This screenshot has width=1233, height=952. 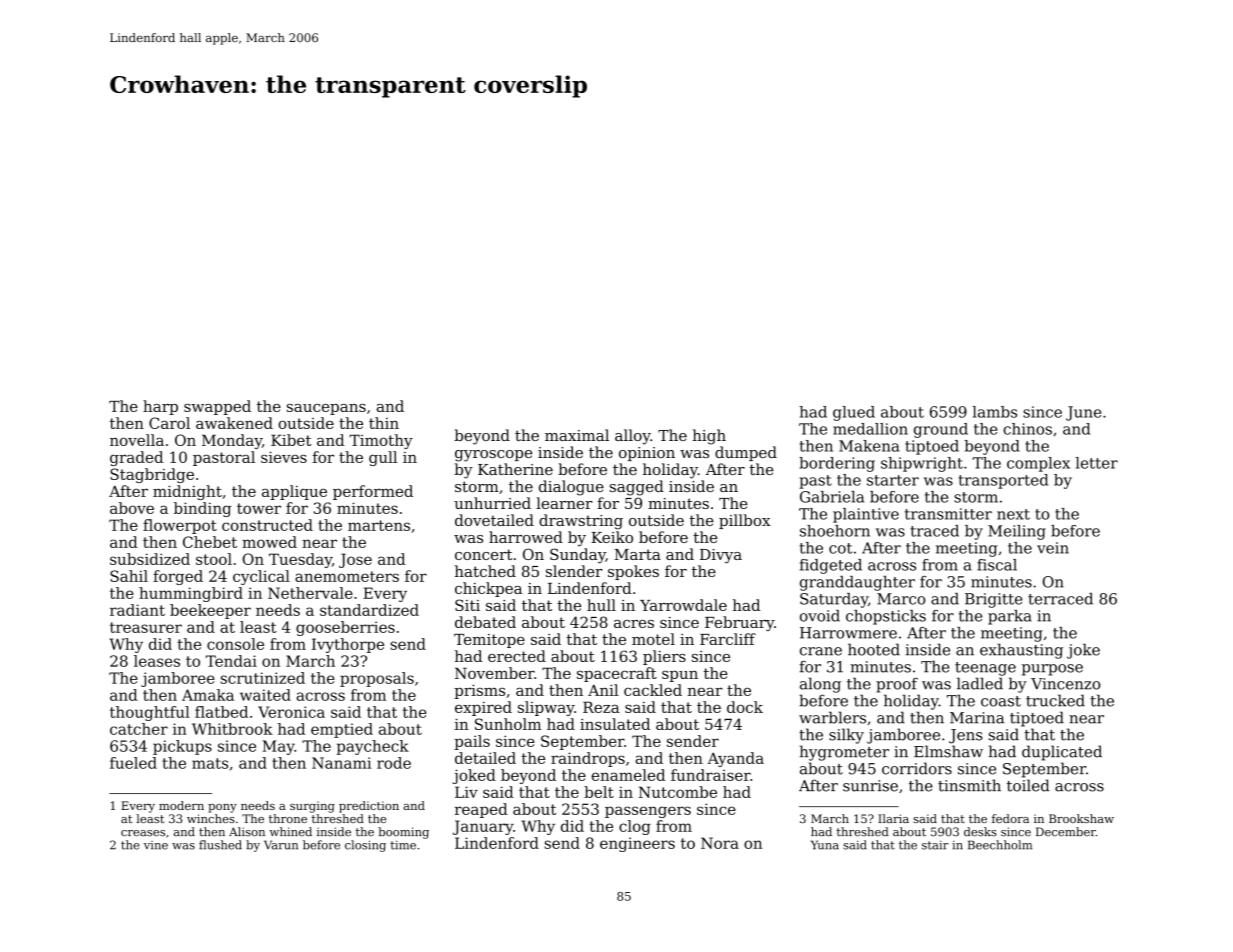 I want to click on cyclical, so click(x=261, y=577).
